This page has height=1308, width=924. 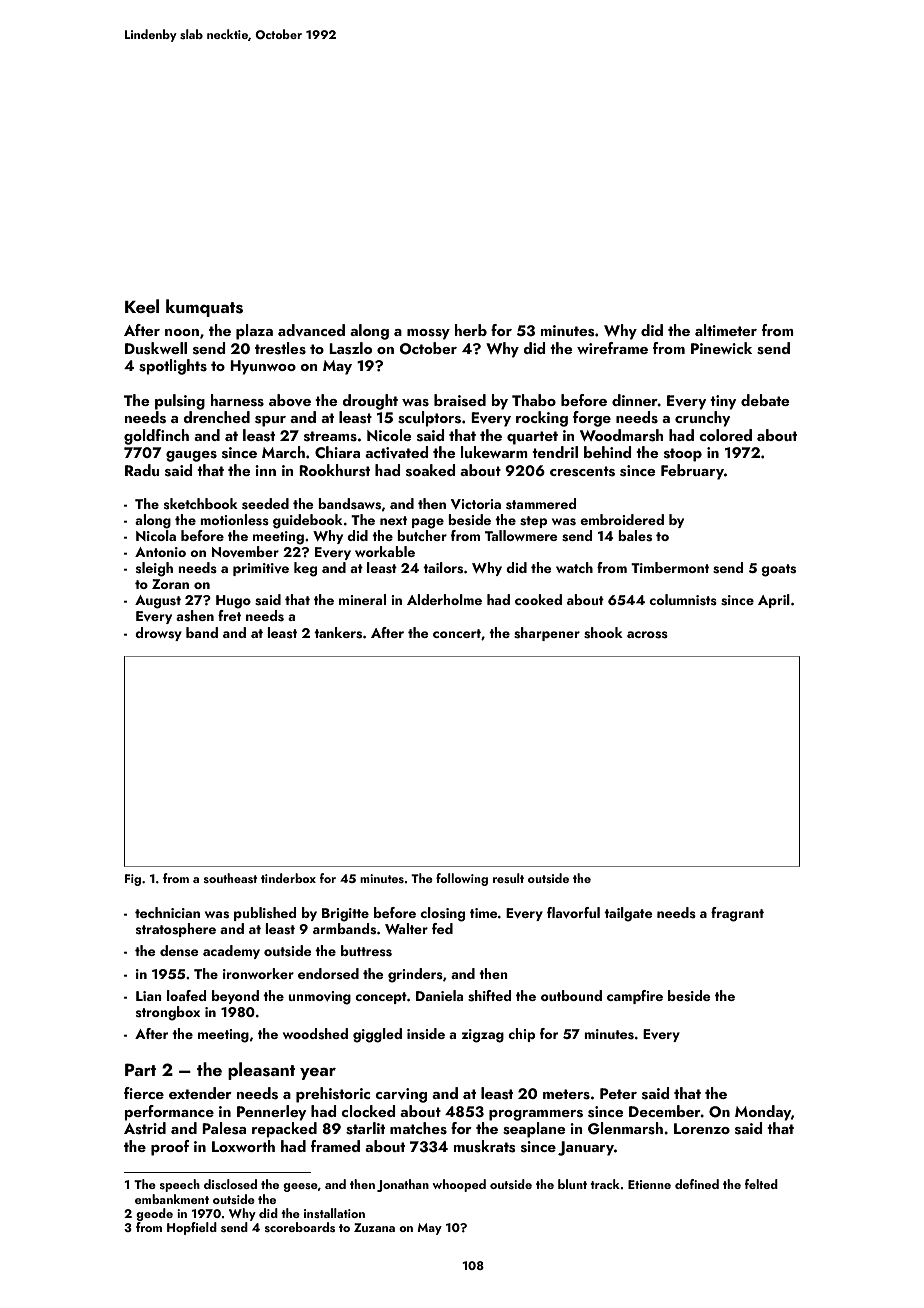 What do you see at coordinates (605, 1184) in the page?
I see `track` at bounding box center [605, 1184].
